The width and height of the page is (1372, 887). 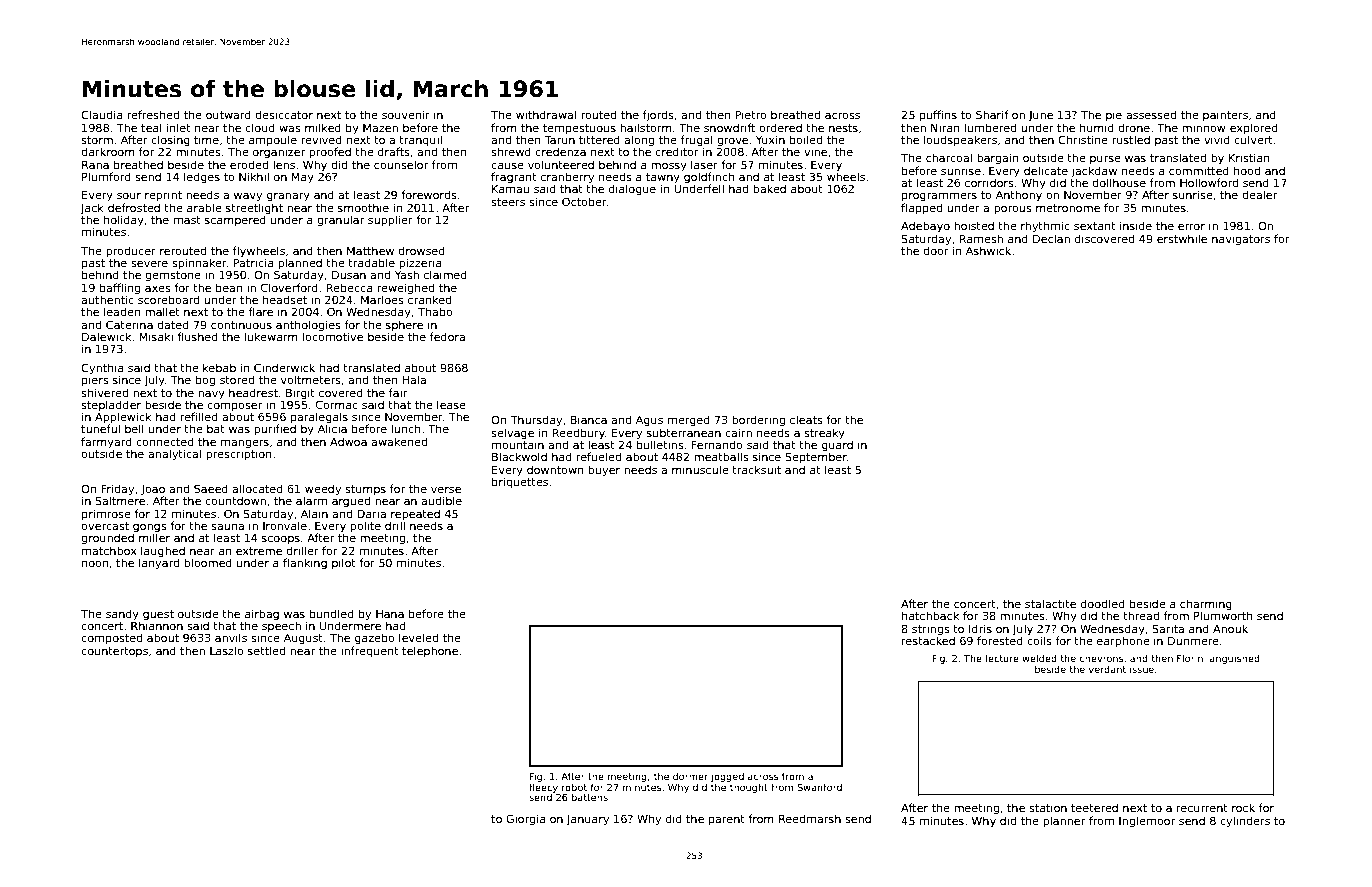 I want to click on guard, so click(x=837, y=446).
